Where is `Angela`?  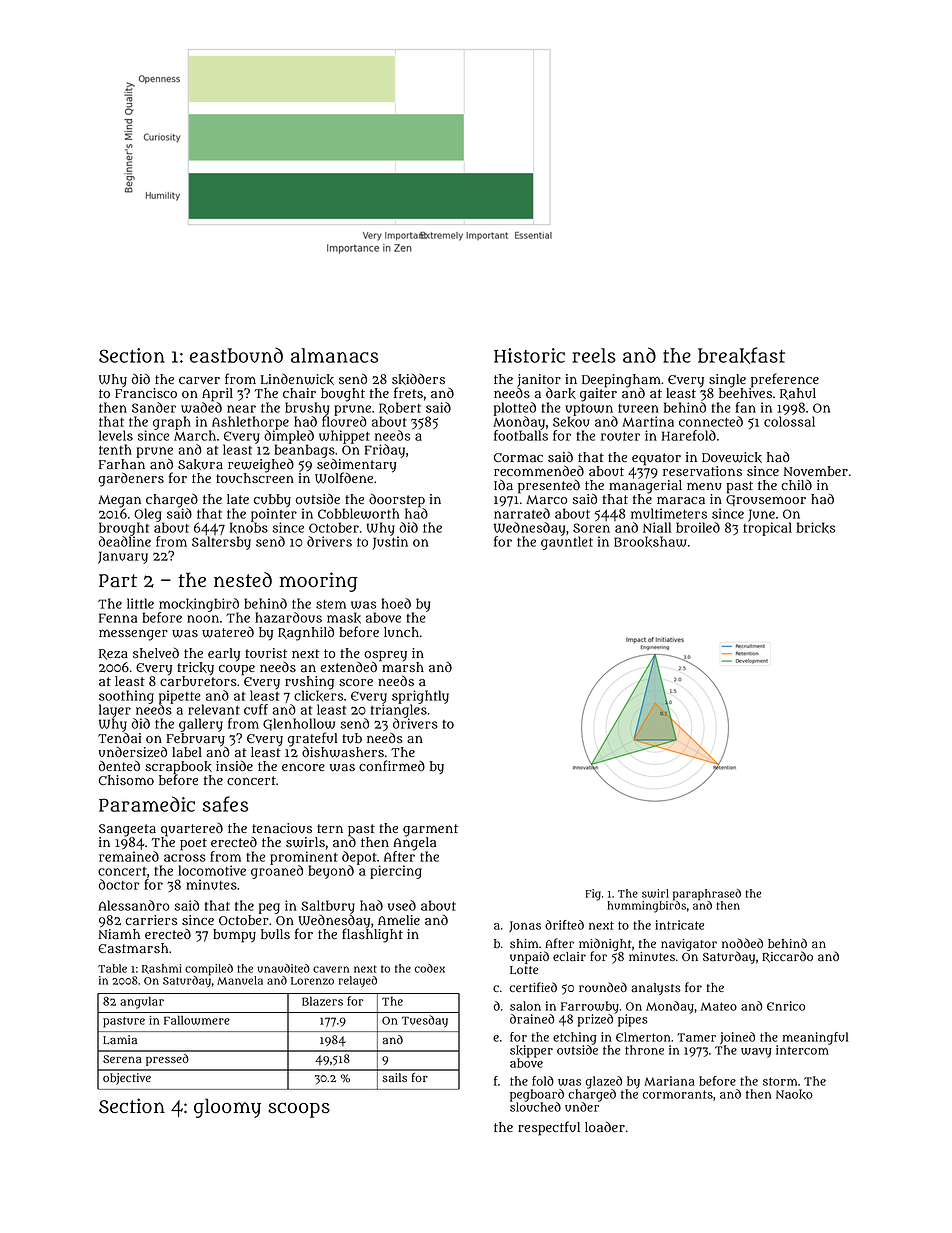 Angela is located at coordinates (414, 844).
